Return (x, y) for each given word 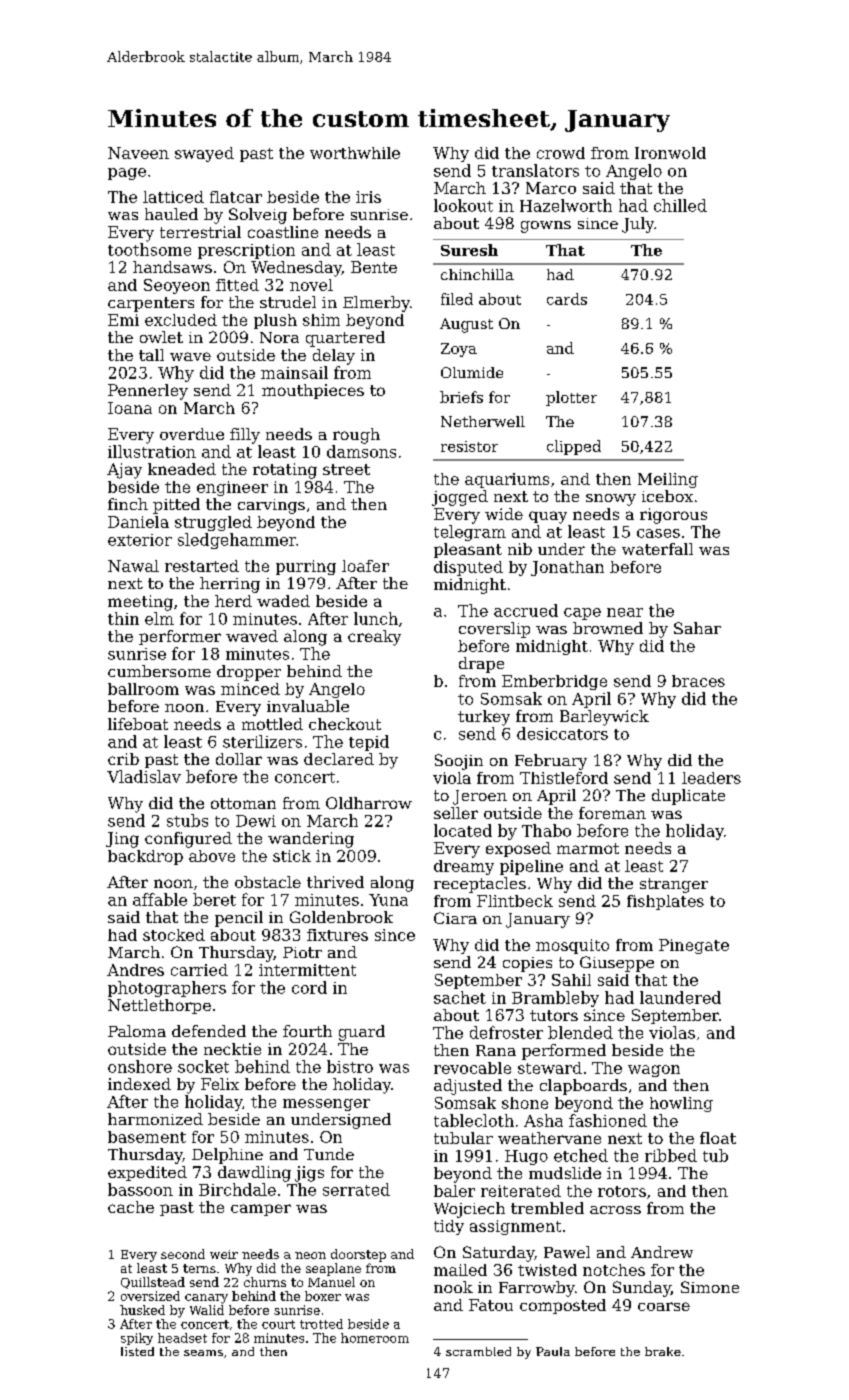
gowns (546, 227)
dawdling (254, 1174)
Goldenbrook (341, 917)
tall (151, 355)
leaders (711, 778)
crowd (561, 153)
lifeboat (138, 724)
